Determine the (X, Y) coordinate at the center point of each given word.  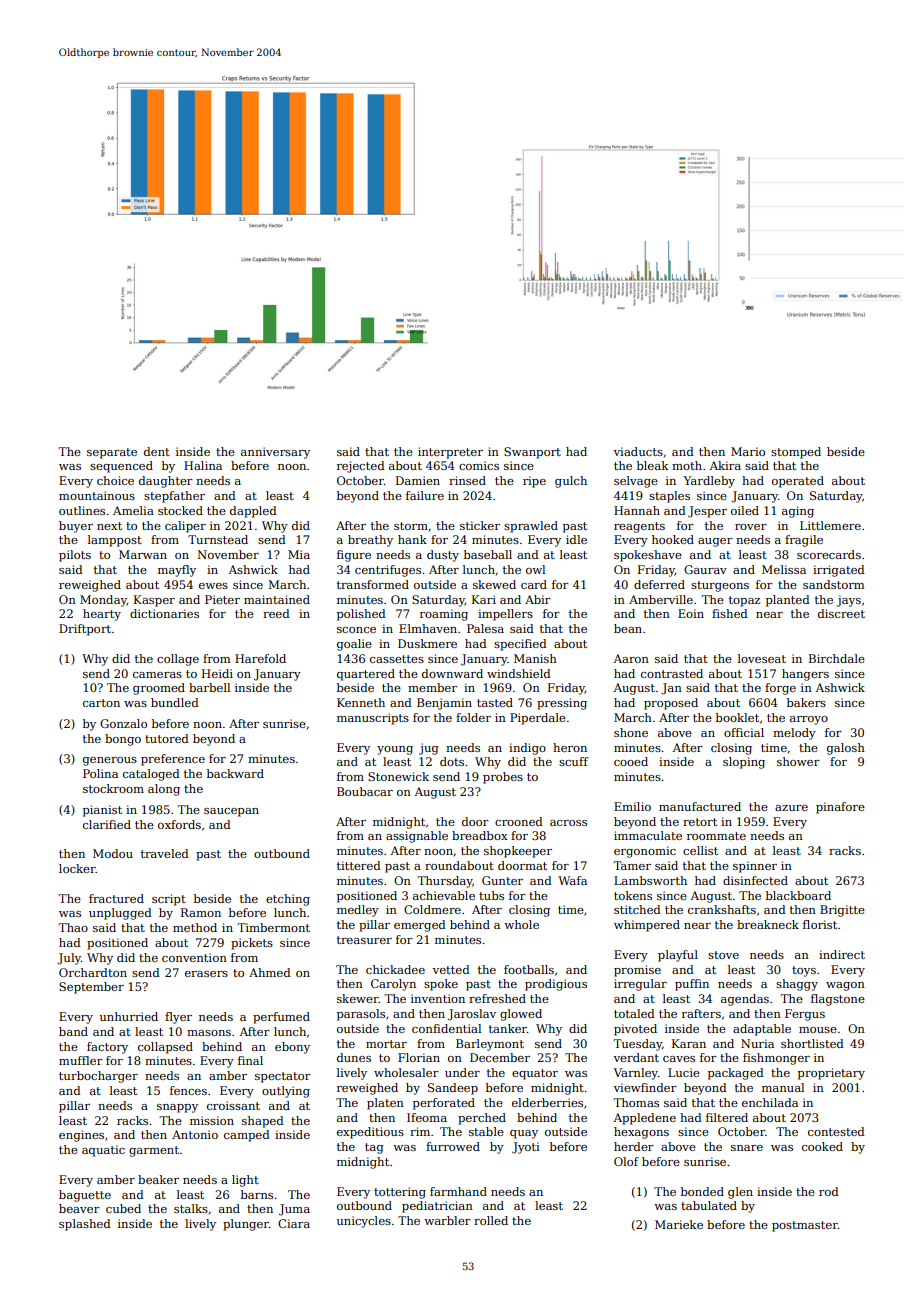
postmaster (805, 1226)
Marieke (679, 1224)
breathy (370, 541)
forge (780, 689)
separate (112, 453)
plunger (246, 1225)
